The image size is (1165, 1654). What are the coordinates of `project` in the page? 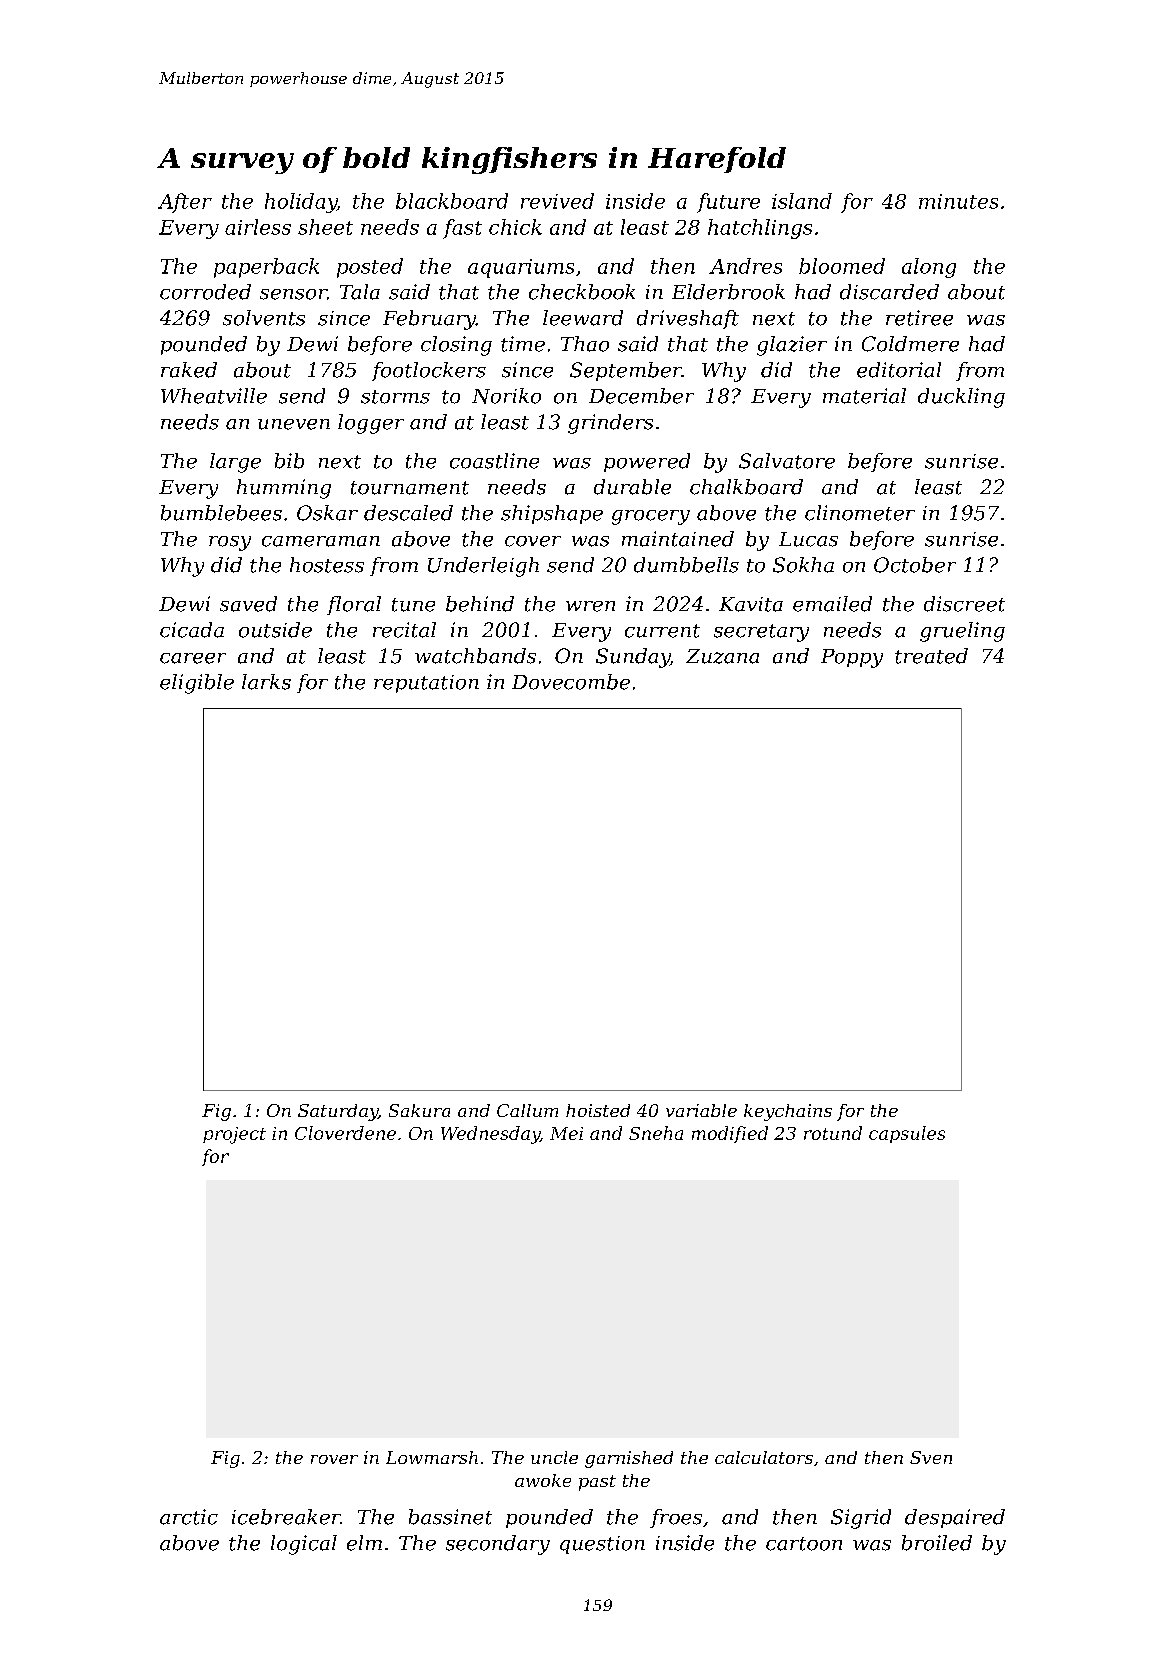 It's located at (234, 1135).
